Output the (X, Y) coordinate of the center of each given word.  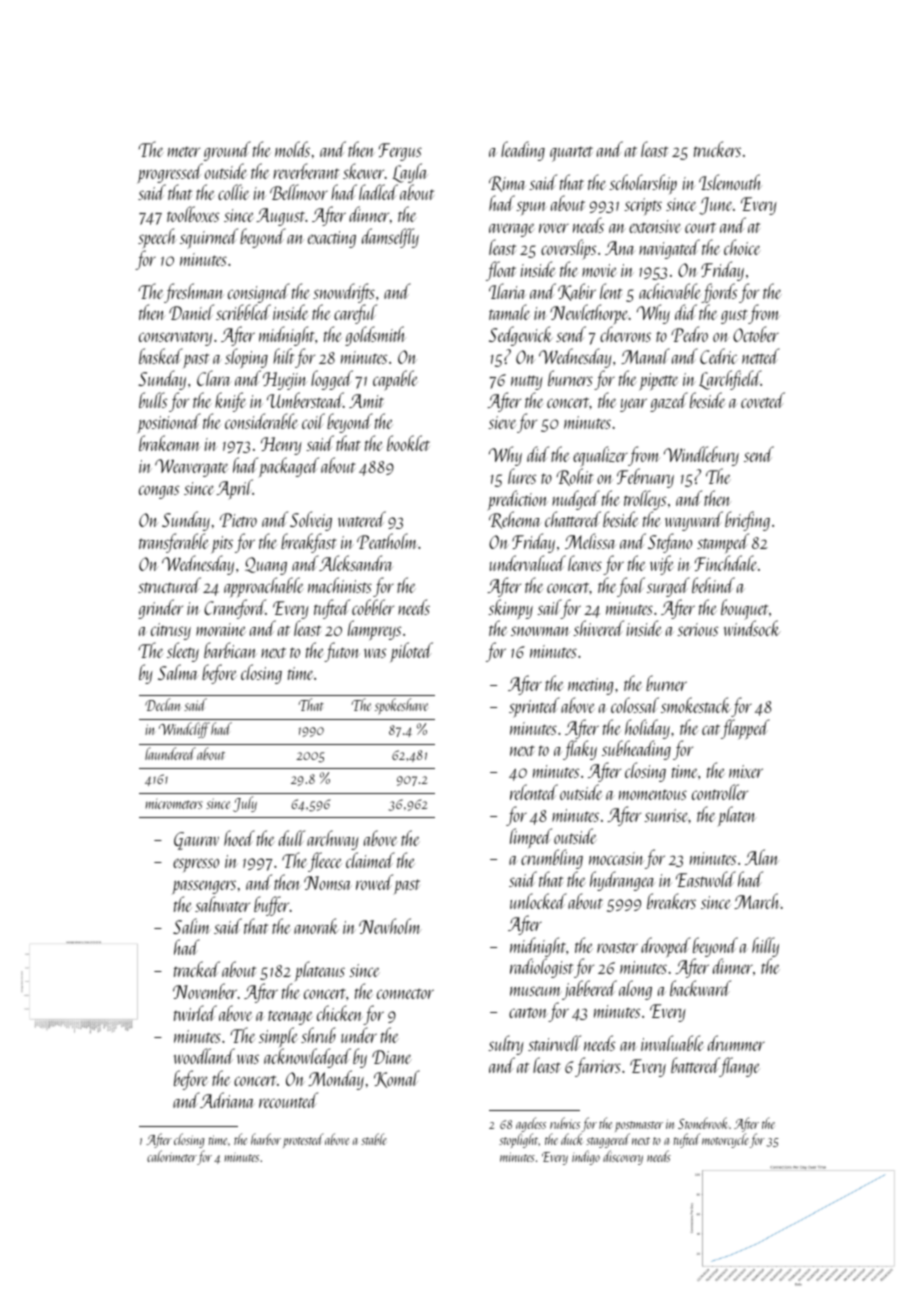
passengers (204, 887)
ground (227, 151)
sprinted (534, 707)
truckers (717, 149)
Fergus (400, 152)
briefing (747, 521)
